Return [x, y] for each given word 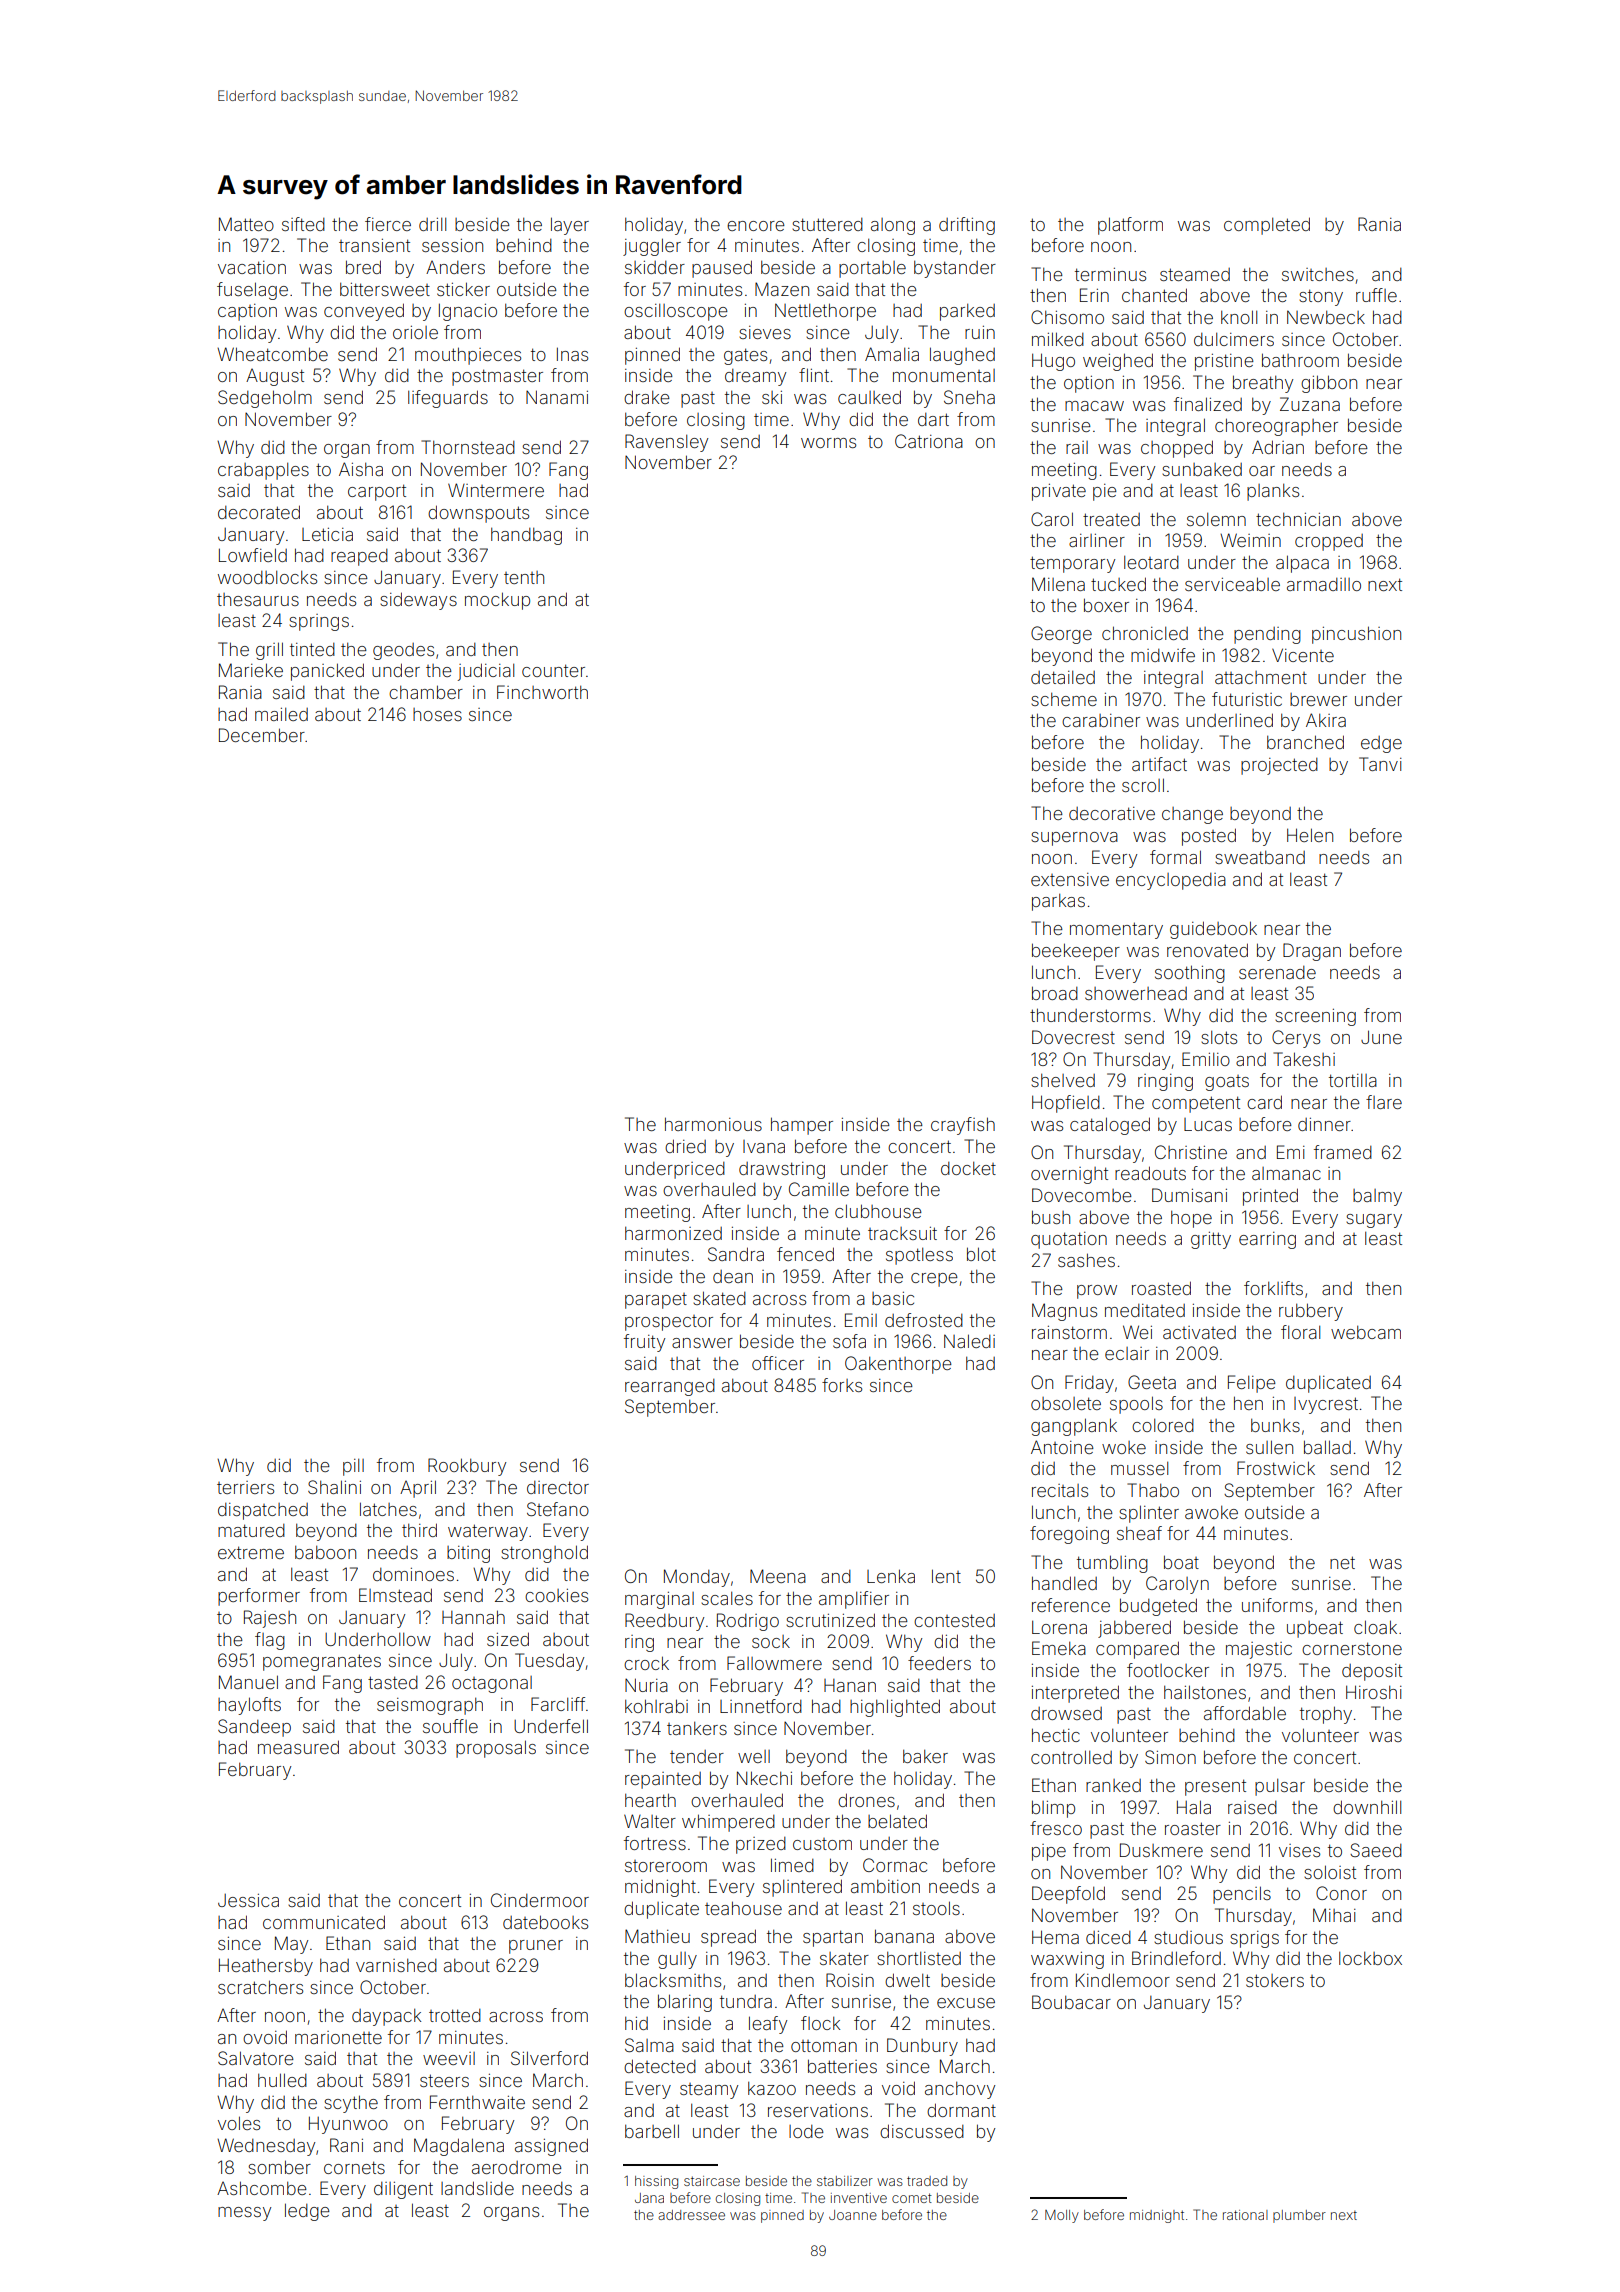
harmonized [673, 1233]
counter [553, 670]
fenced [805, 1254]
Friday [1089, 1384]
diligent [403, 2190]
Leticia [327, 534]
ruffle [1376, 295]
